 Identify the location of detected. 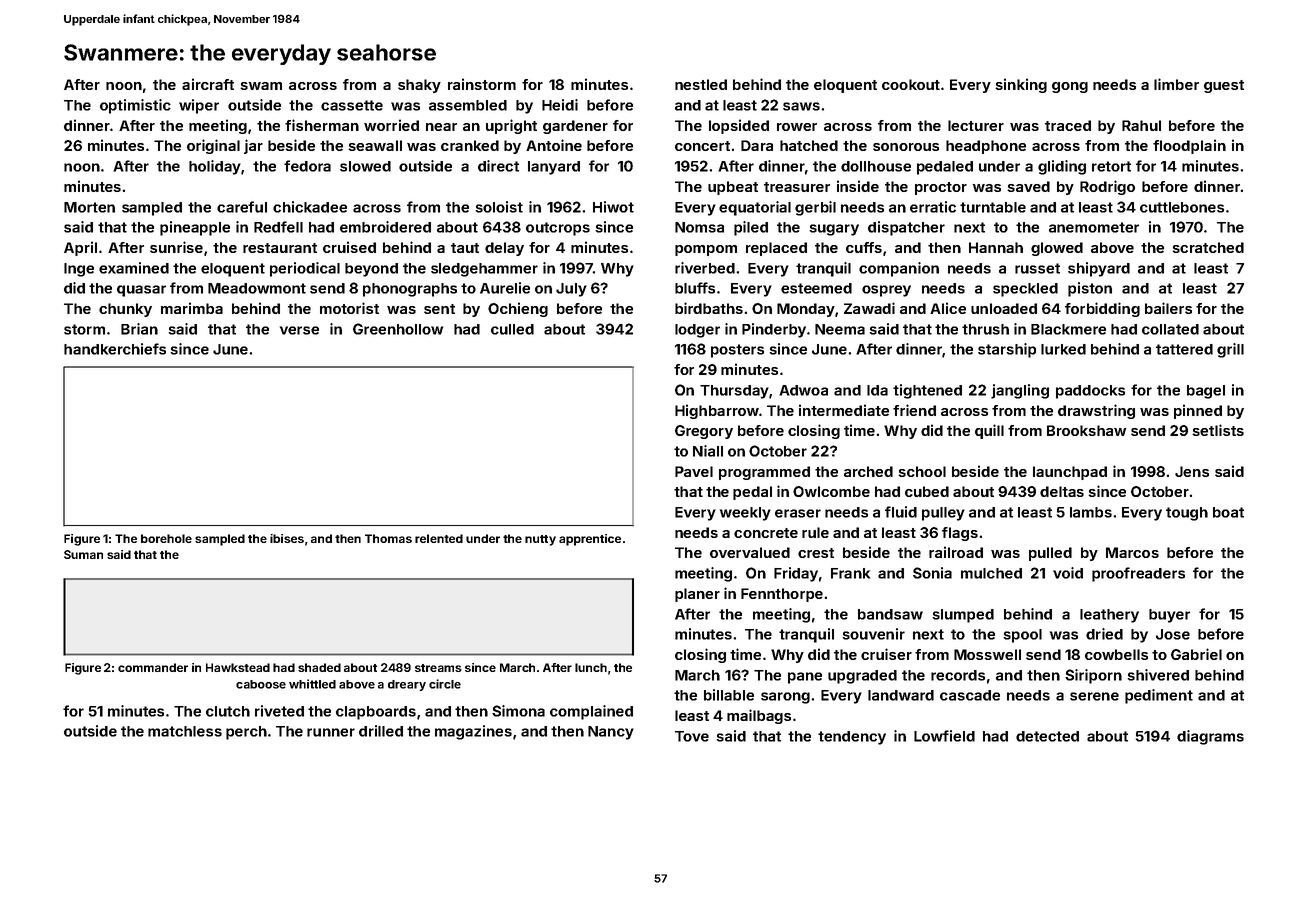
(1047, 736).
